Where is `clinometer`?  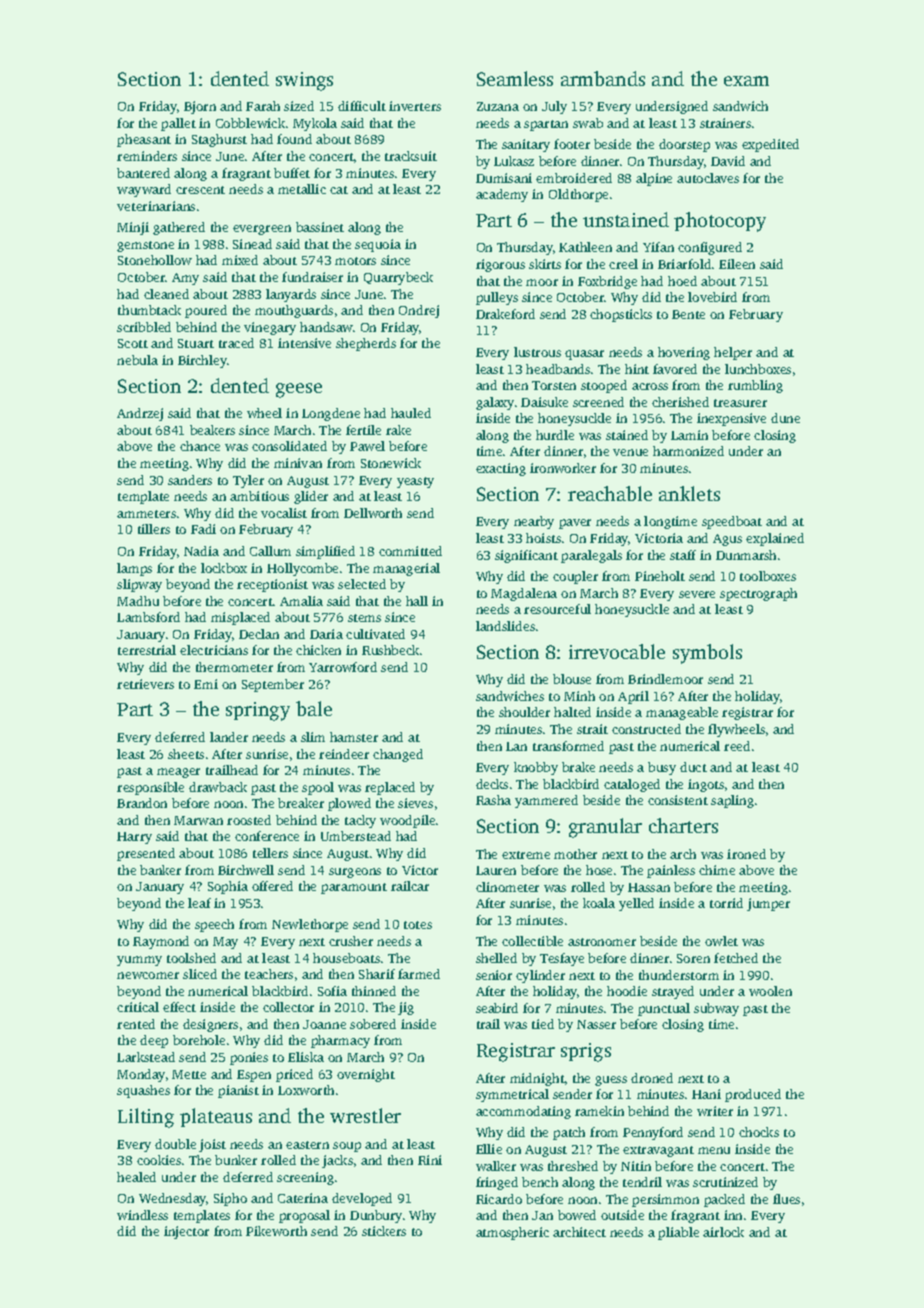
clinometer is located at coordinates (507, 887).
